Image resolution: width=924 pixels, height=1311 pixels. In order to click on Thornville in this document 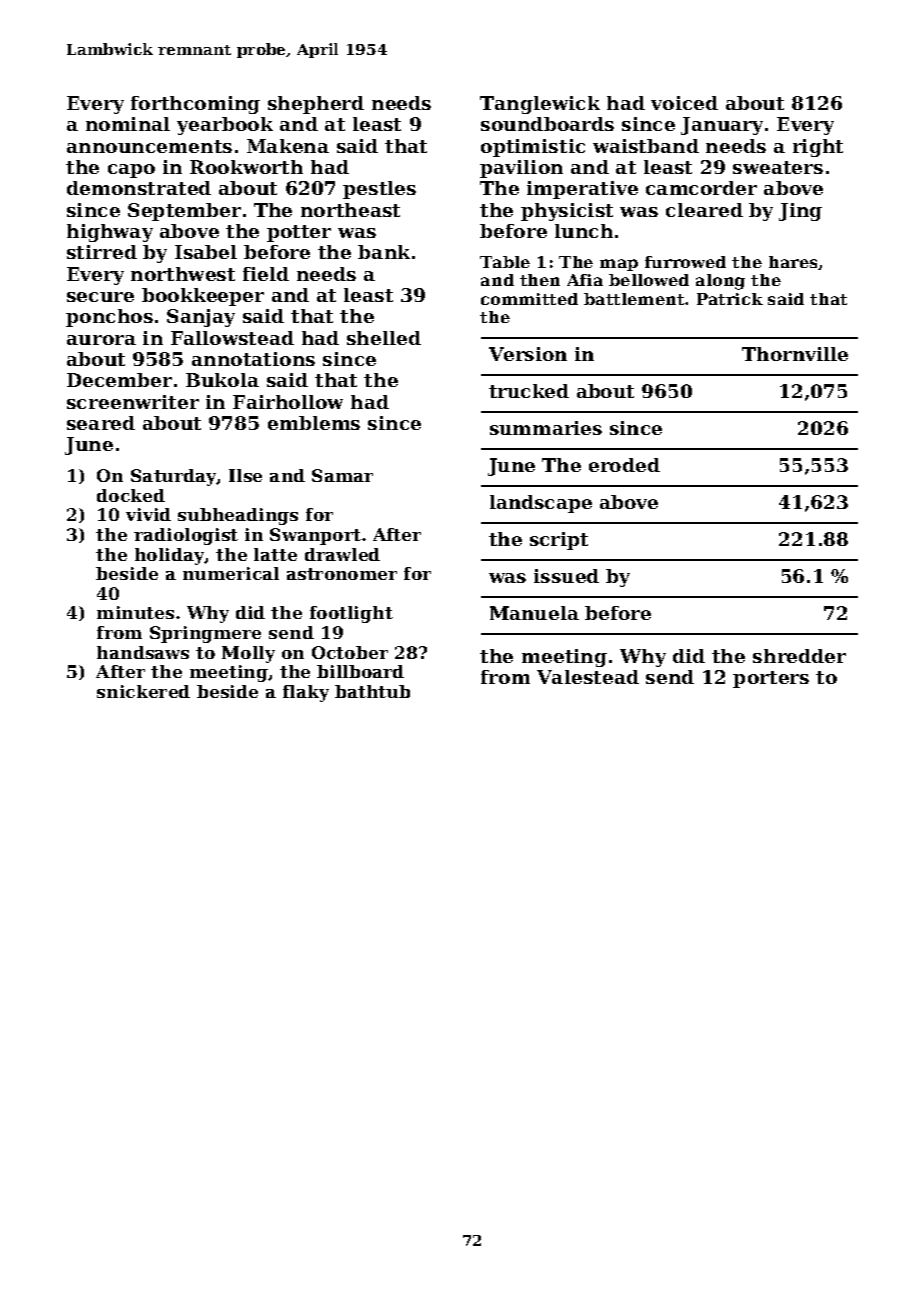, I will do `click(795, 354)`.
